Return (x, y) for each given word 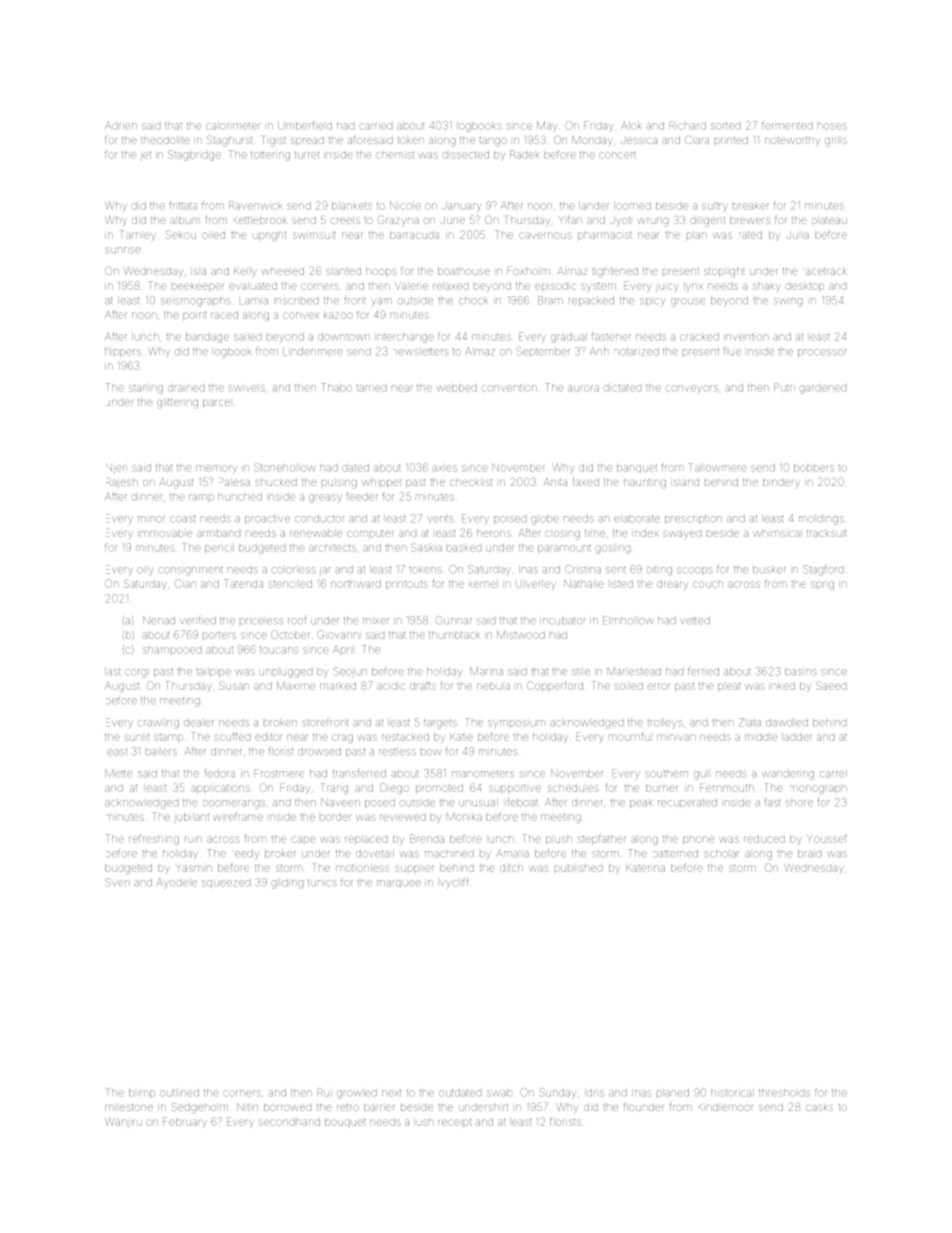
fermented (787, 125)
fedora (219, 773)
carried (375, 126)
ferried (703, 672)
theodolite (165, 140)
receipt (454, 1123)
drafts (423, 685)
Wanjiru (123, 1123)
